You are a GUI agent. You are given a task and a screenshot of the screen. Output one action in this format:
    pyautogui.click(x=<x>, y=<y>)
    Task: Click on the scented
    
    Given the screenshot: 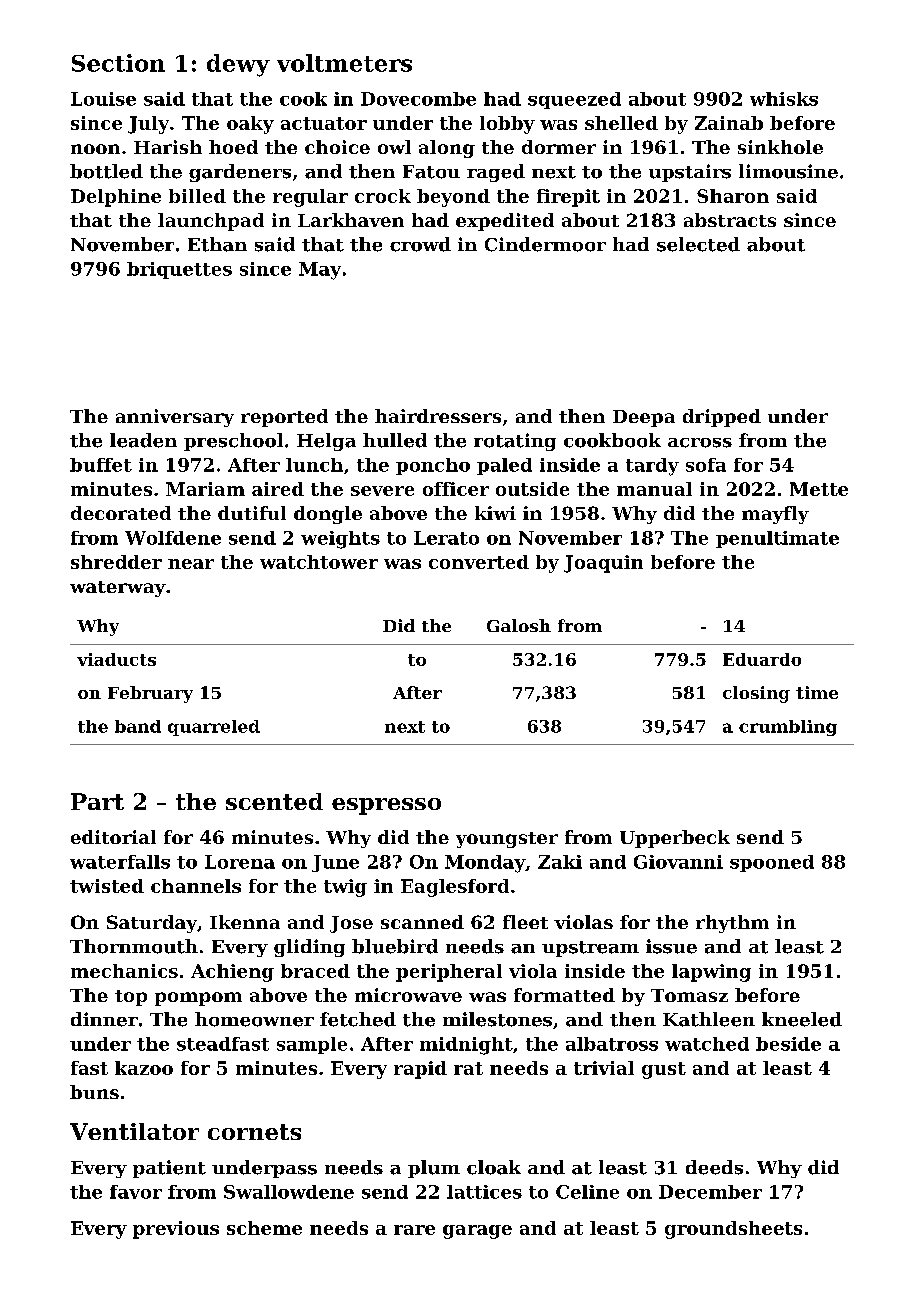 What is the action you would take?
    pyautogui.click(x=274, y=801)
